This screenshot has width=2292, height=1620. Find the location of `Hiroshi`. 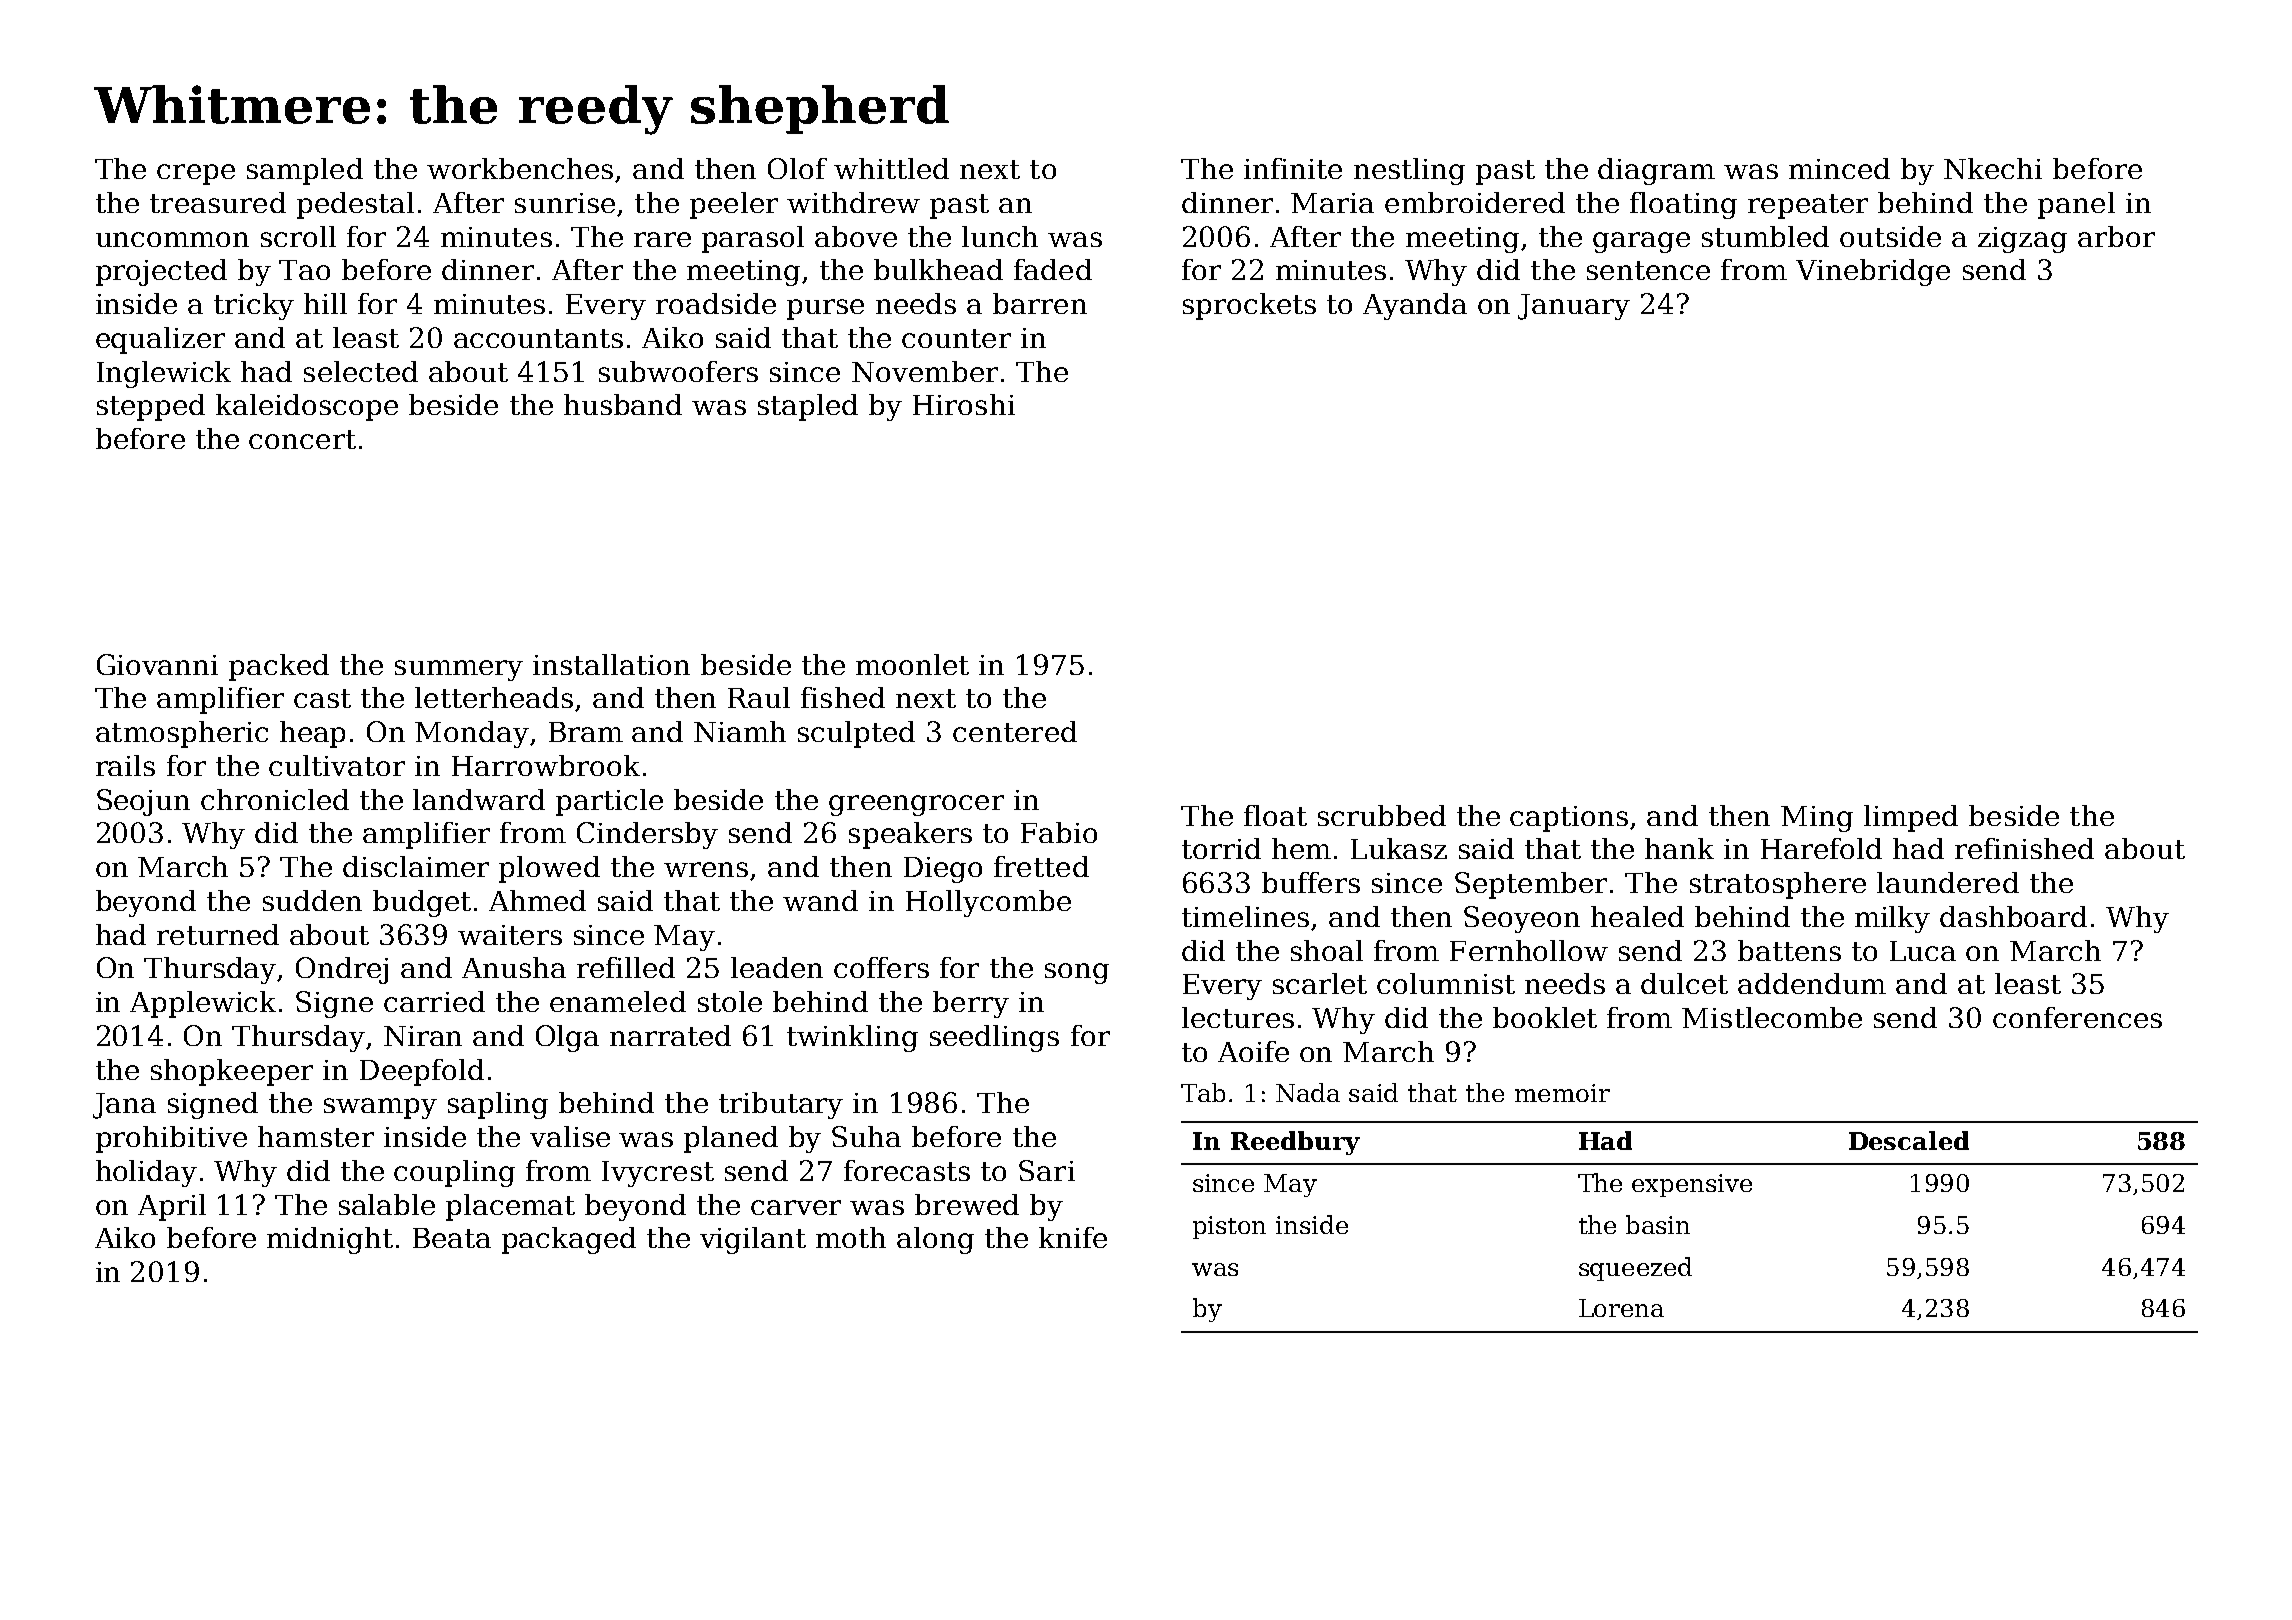

Hiroshi is located at coordinates (964, 404).
